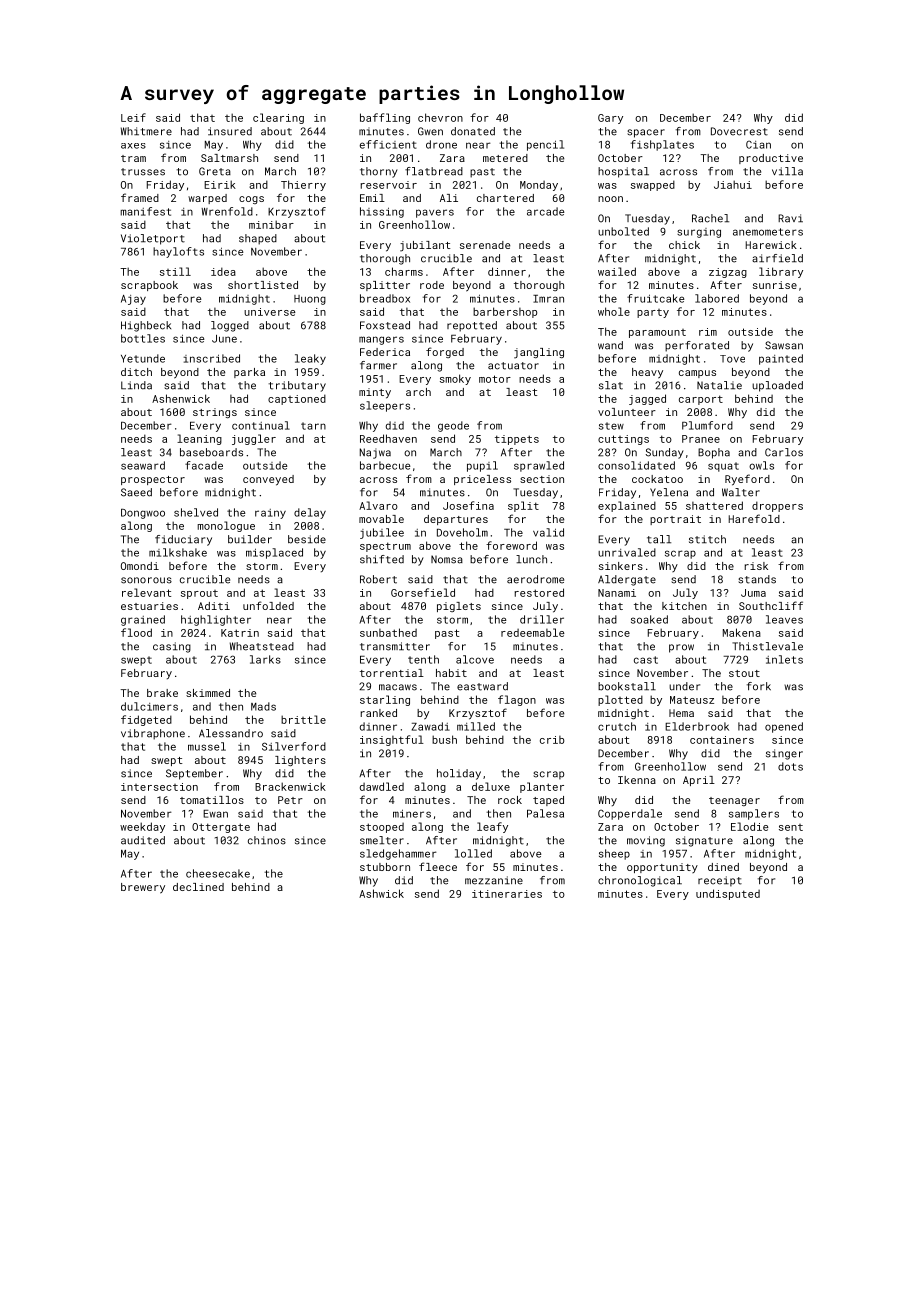  Describe the element at coordinates (136, 632) in the screenshot. I see `flood` at that location.
